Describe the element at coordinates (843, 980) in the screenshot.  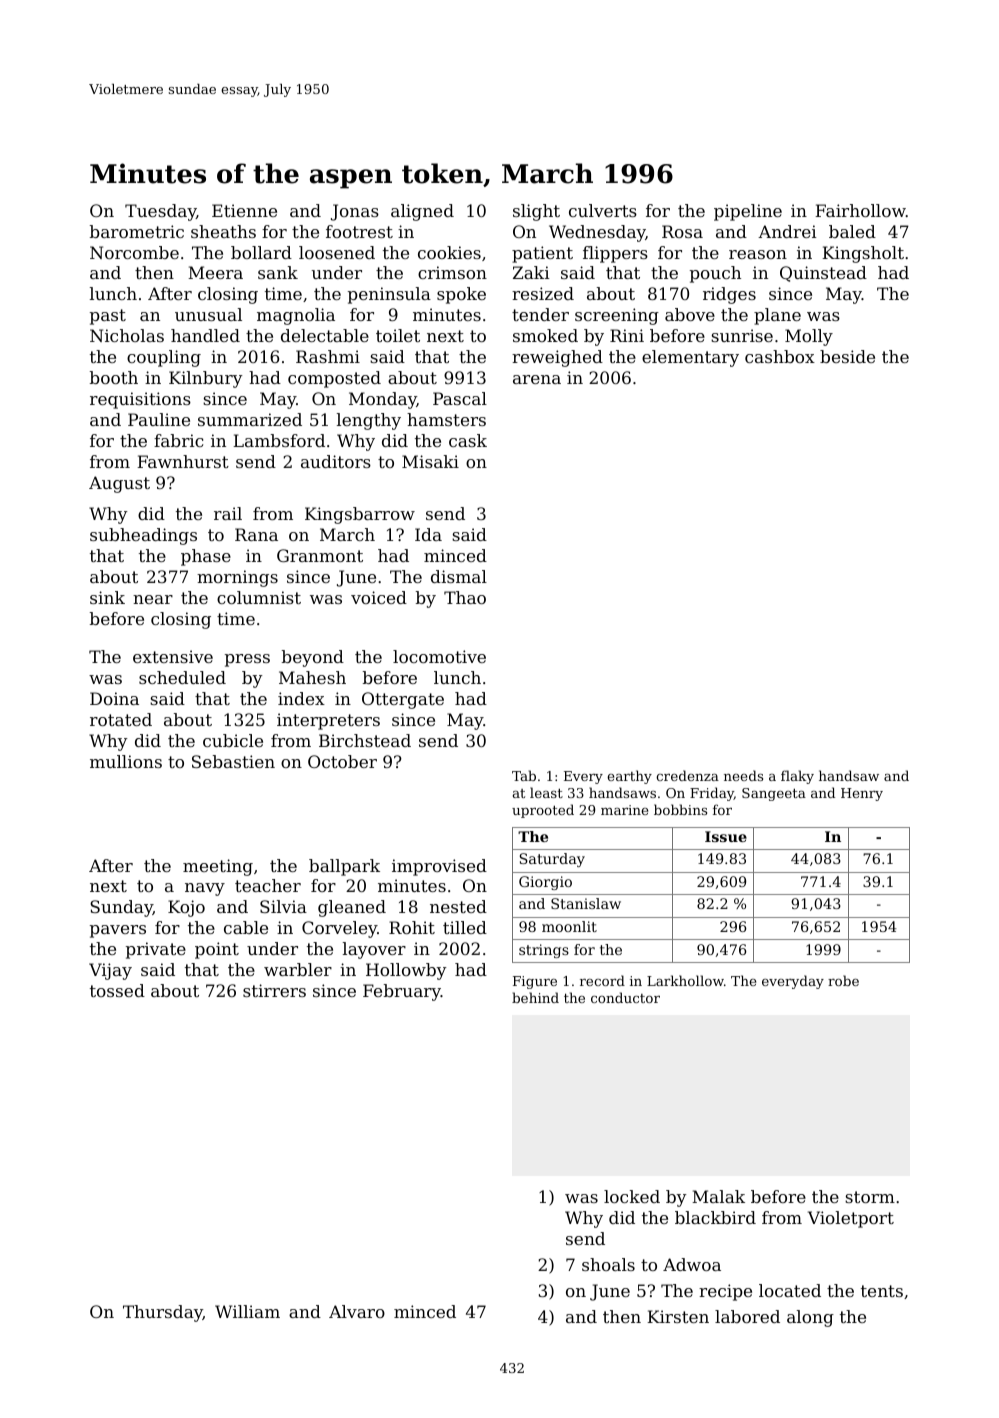
I see `robe` at that location.
